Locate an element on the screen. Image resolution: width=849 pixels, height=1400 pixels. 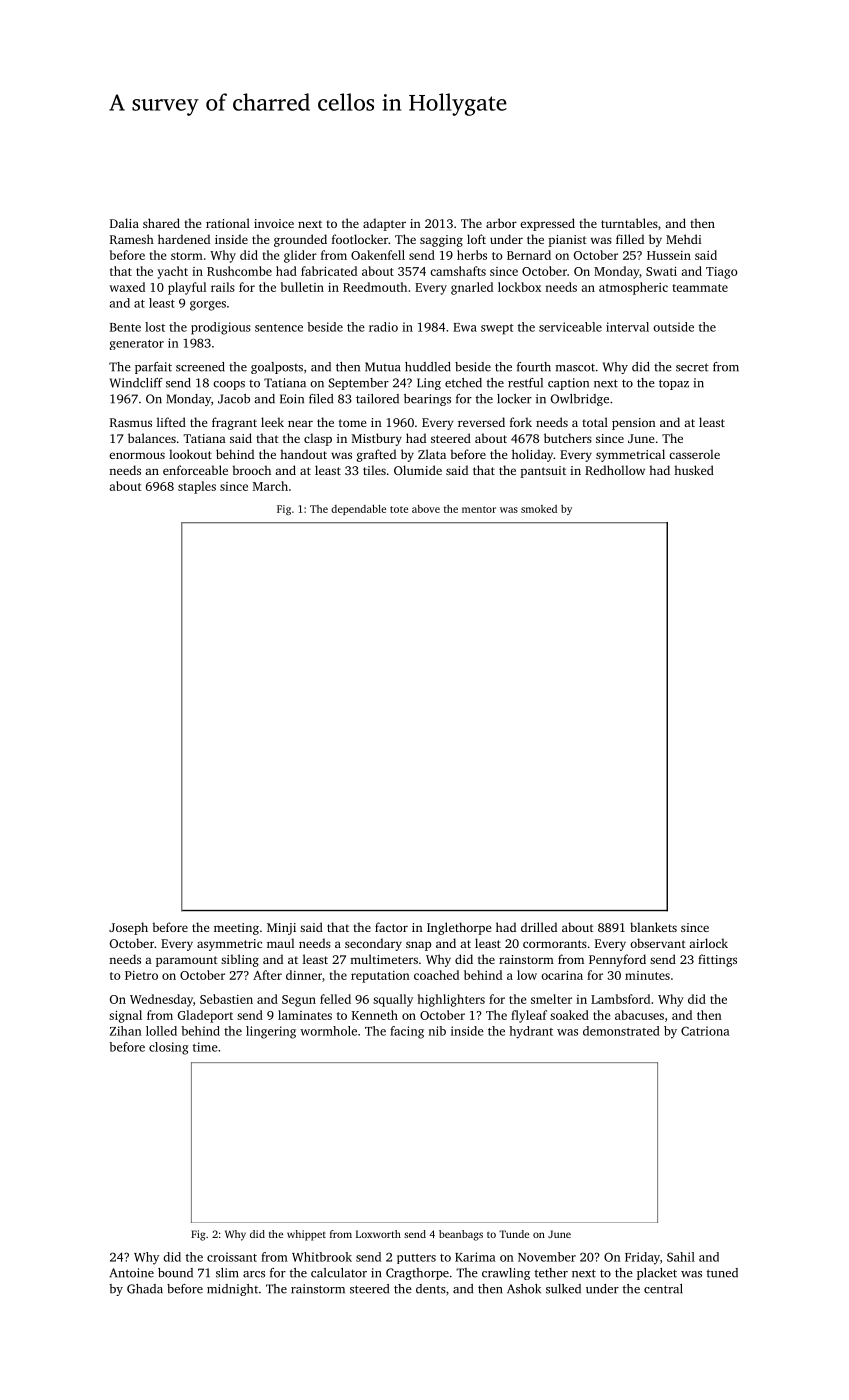
Ghada is located at coordinates (145, 1289).
